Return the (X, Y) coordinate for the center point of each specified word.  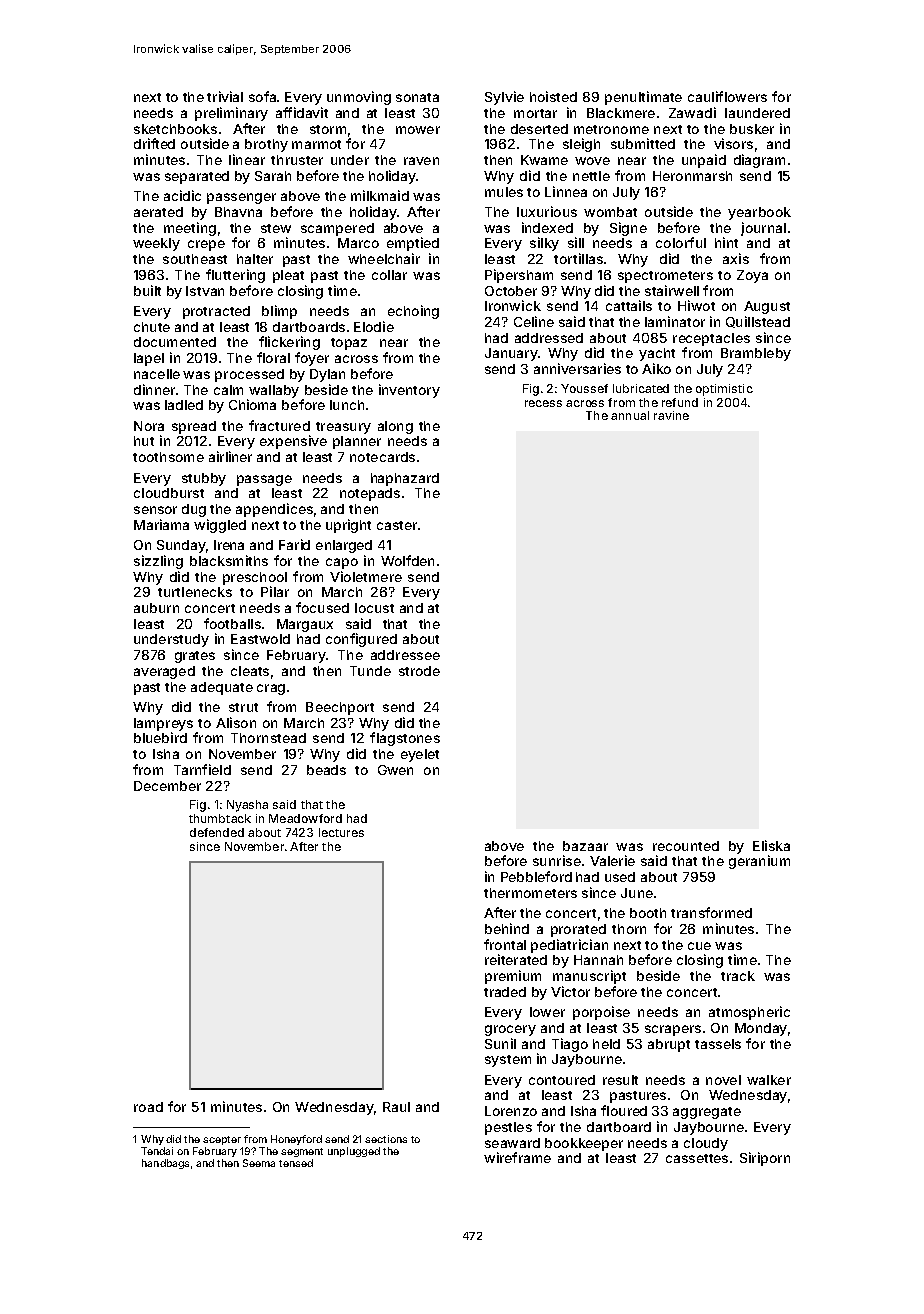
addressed (549, 338)
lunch (347, 405)
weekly (156, 244)
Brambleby (756, 354)
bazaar (585, 846)
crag (271, 689)
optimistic (724, 390)
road (148, 1107)
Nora (149, 426)
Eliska (771, 845)
